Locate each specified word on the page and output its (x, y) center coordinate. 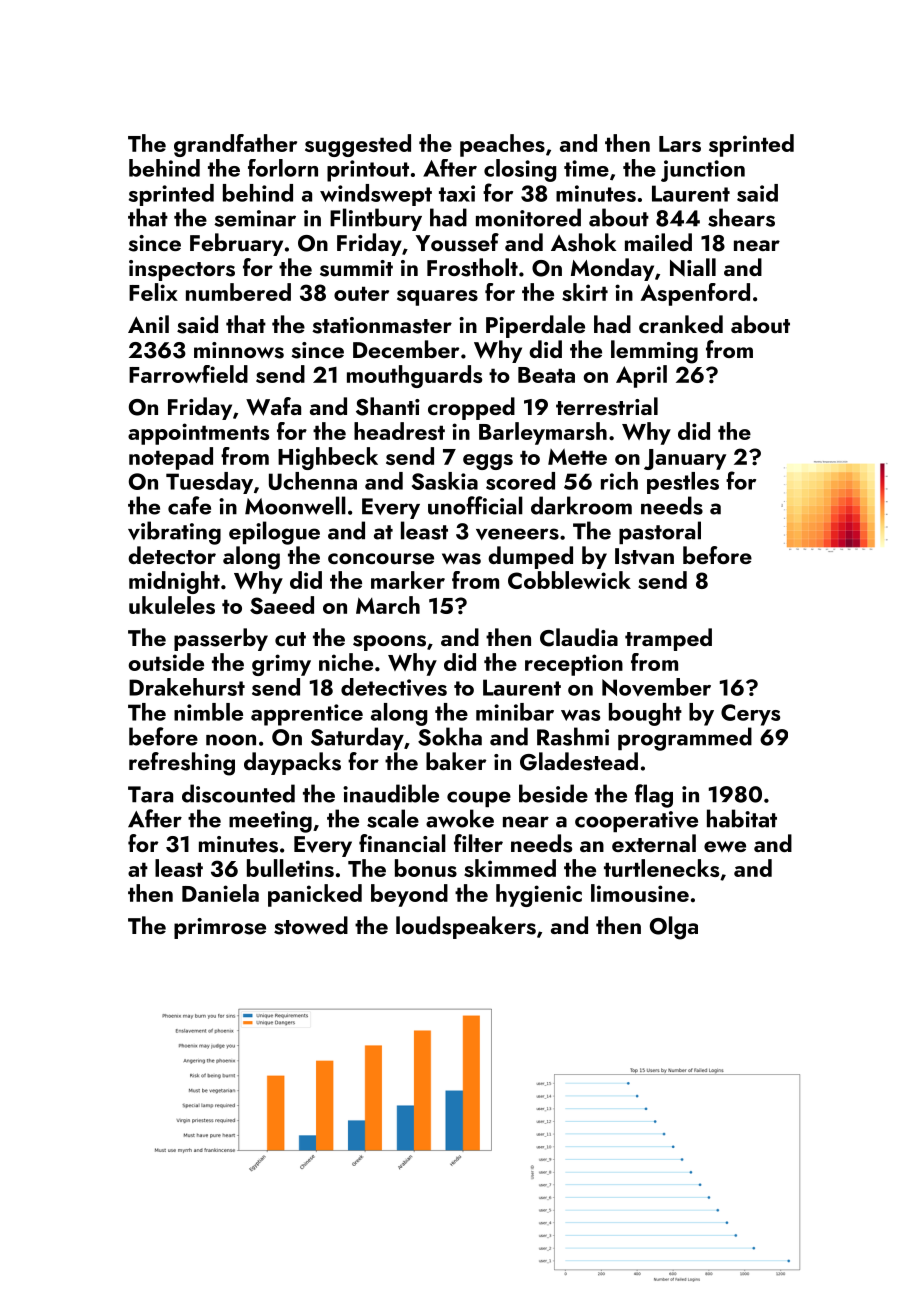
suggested (358, 145)
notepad (171, 458)
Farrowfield (188, 374)
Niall (693, 267)
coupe (479, 799)
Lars (680, 144)
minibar (515, 712)
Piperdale (535, 326)
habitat (742, 818)
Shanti (388, 406)
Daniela (220, 893)
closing (520, 170)
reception (574, 665)
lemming (654, 352)
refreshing (182, 764)
